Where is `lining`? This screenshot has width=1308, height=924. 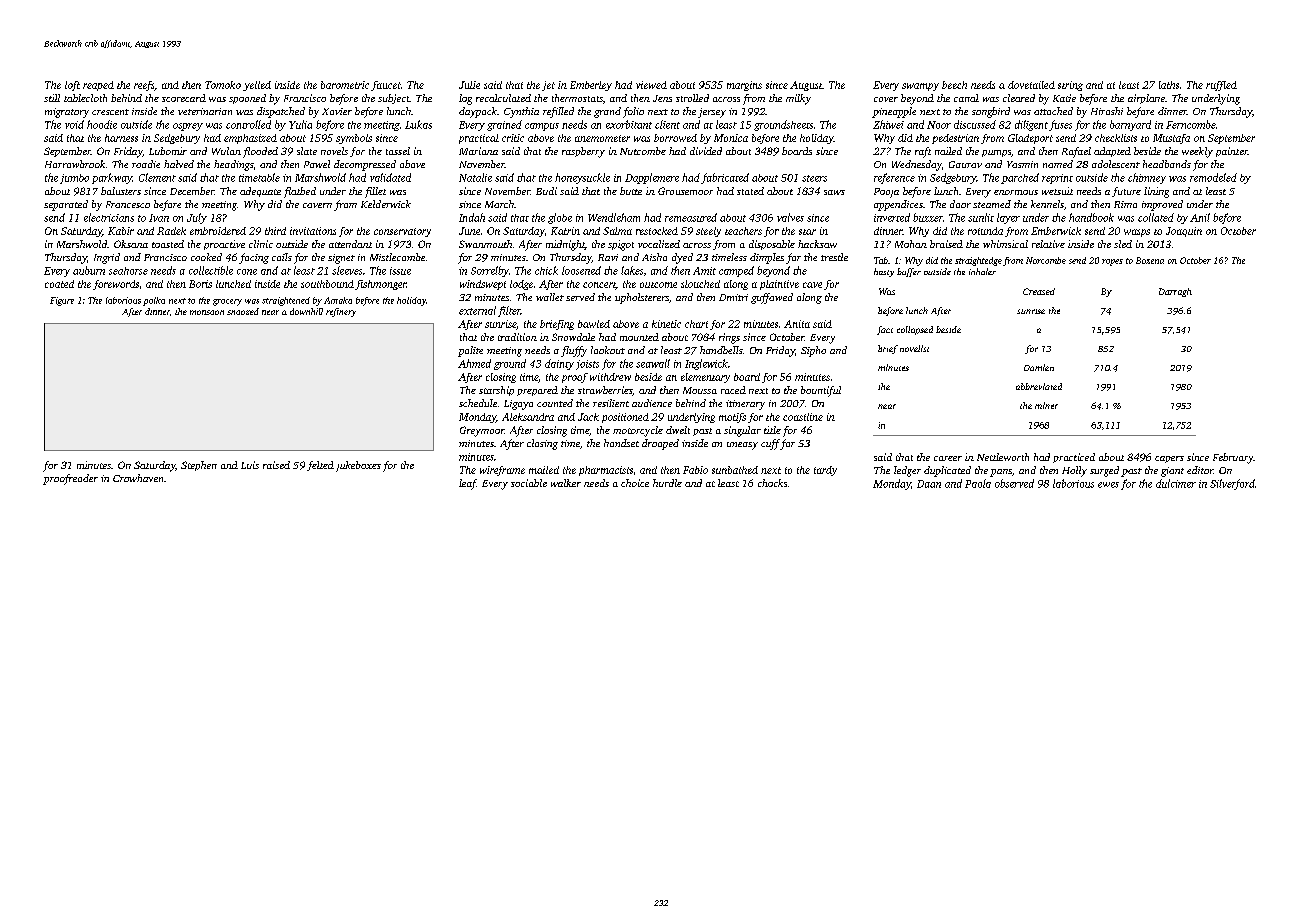
lining is located at coordinates (1156, 192).
